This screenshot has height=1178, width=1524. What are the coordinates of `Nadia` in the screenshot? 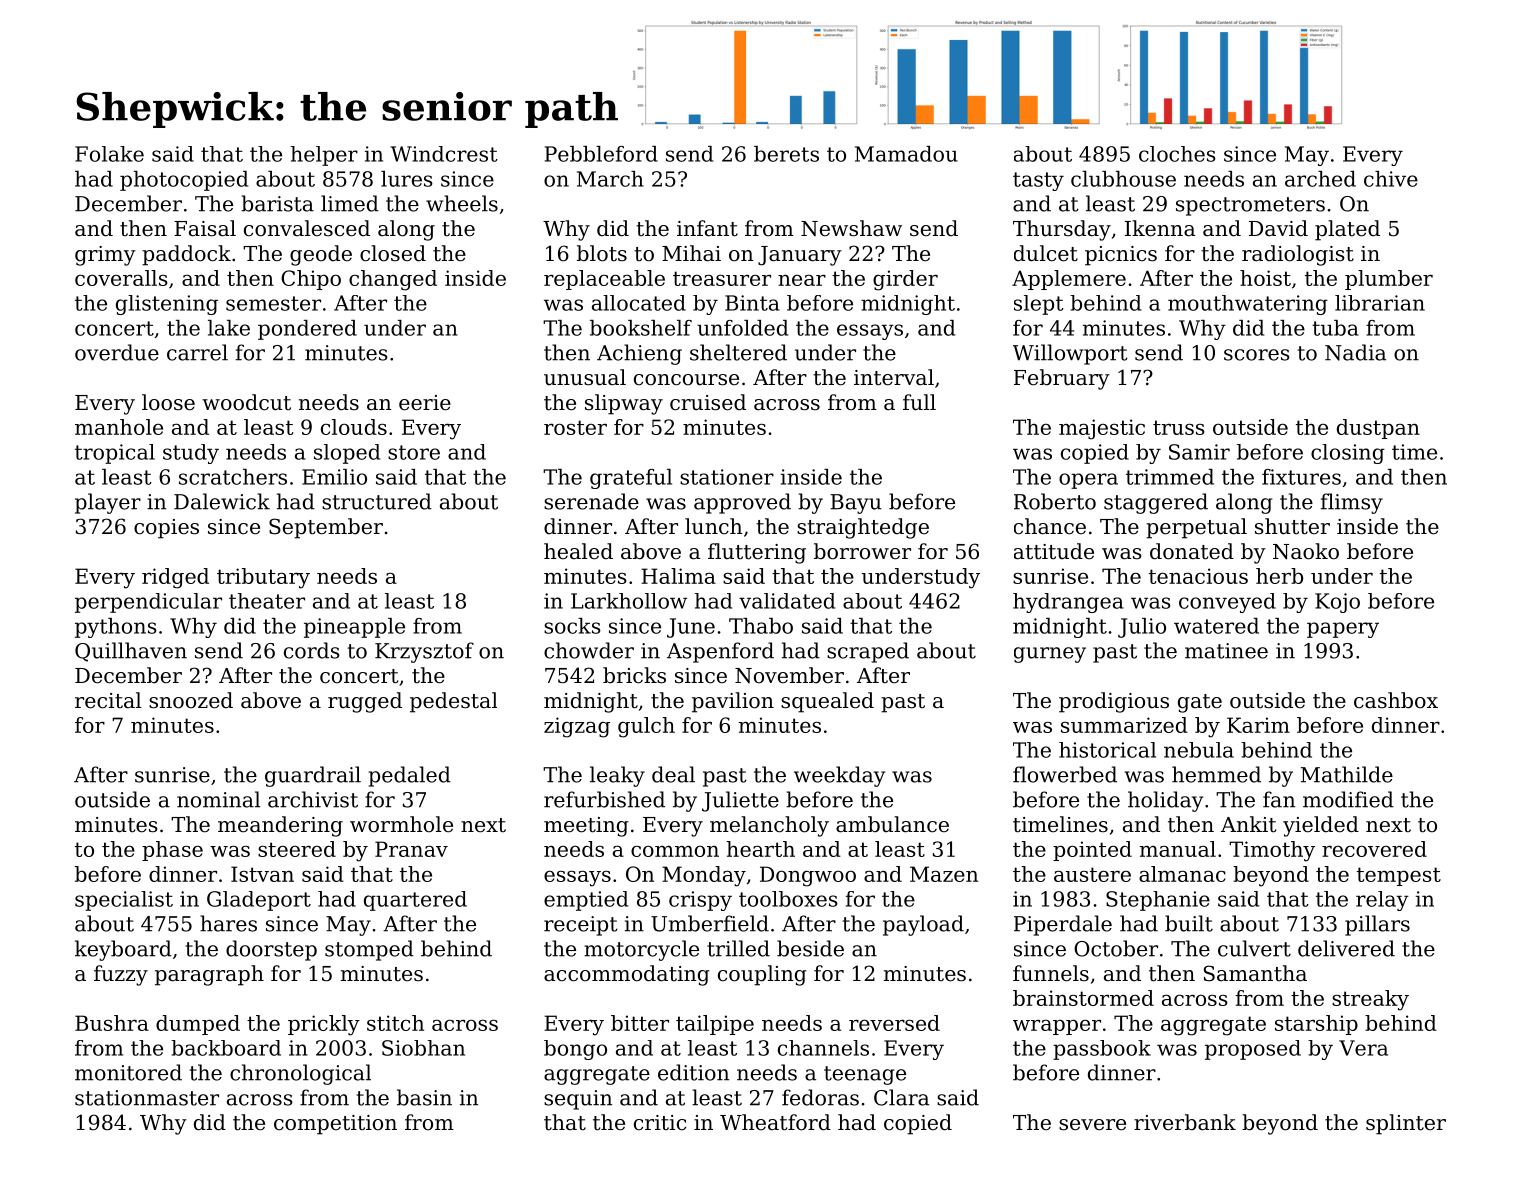 It's located at (1355, 352).
